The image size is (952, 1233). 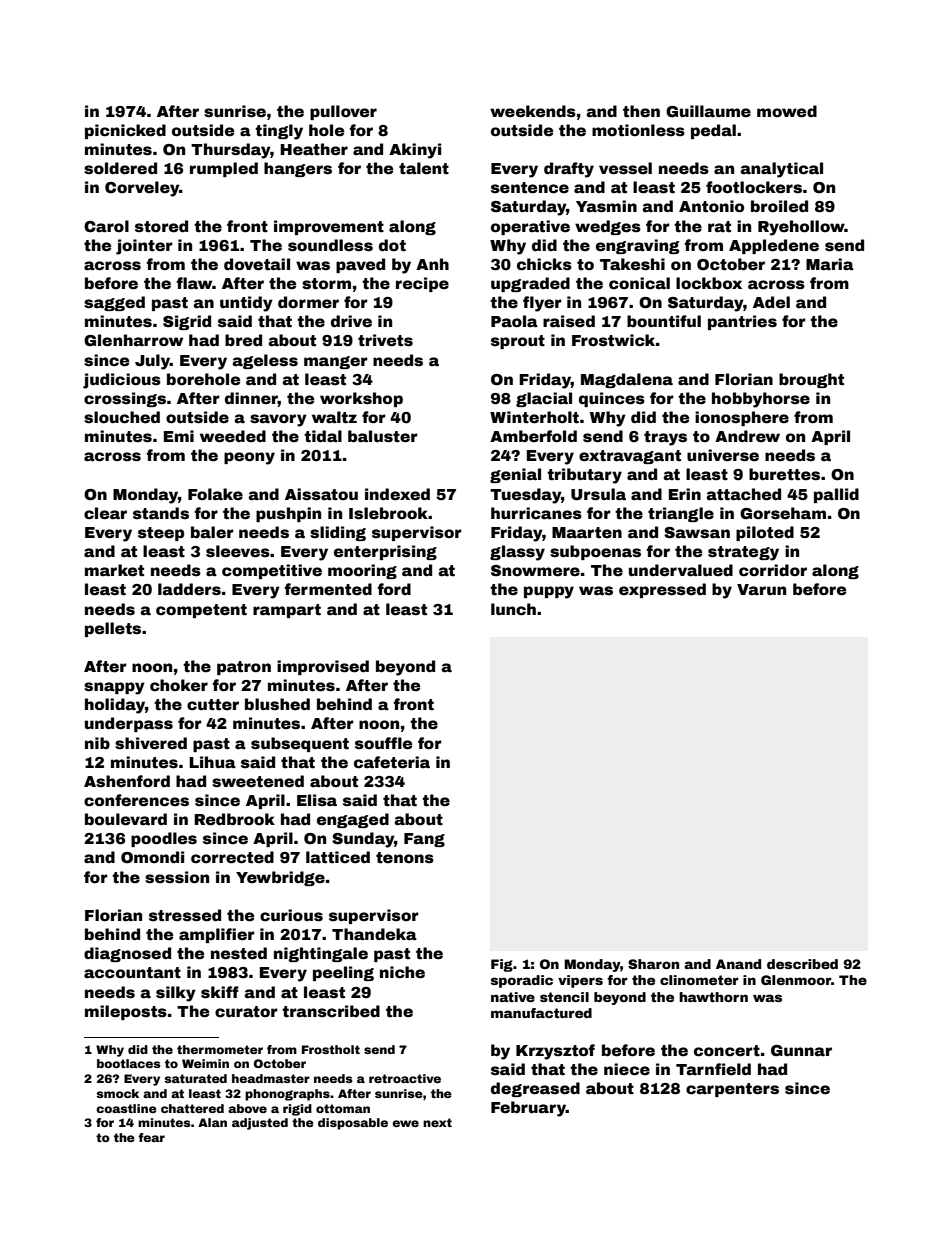 I want to click on Guillaume, so click(x=708, y=111).
